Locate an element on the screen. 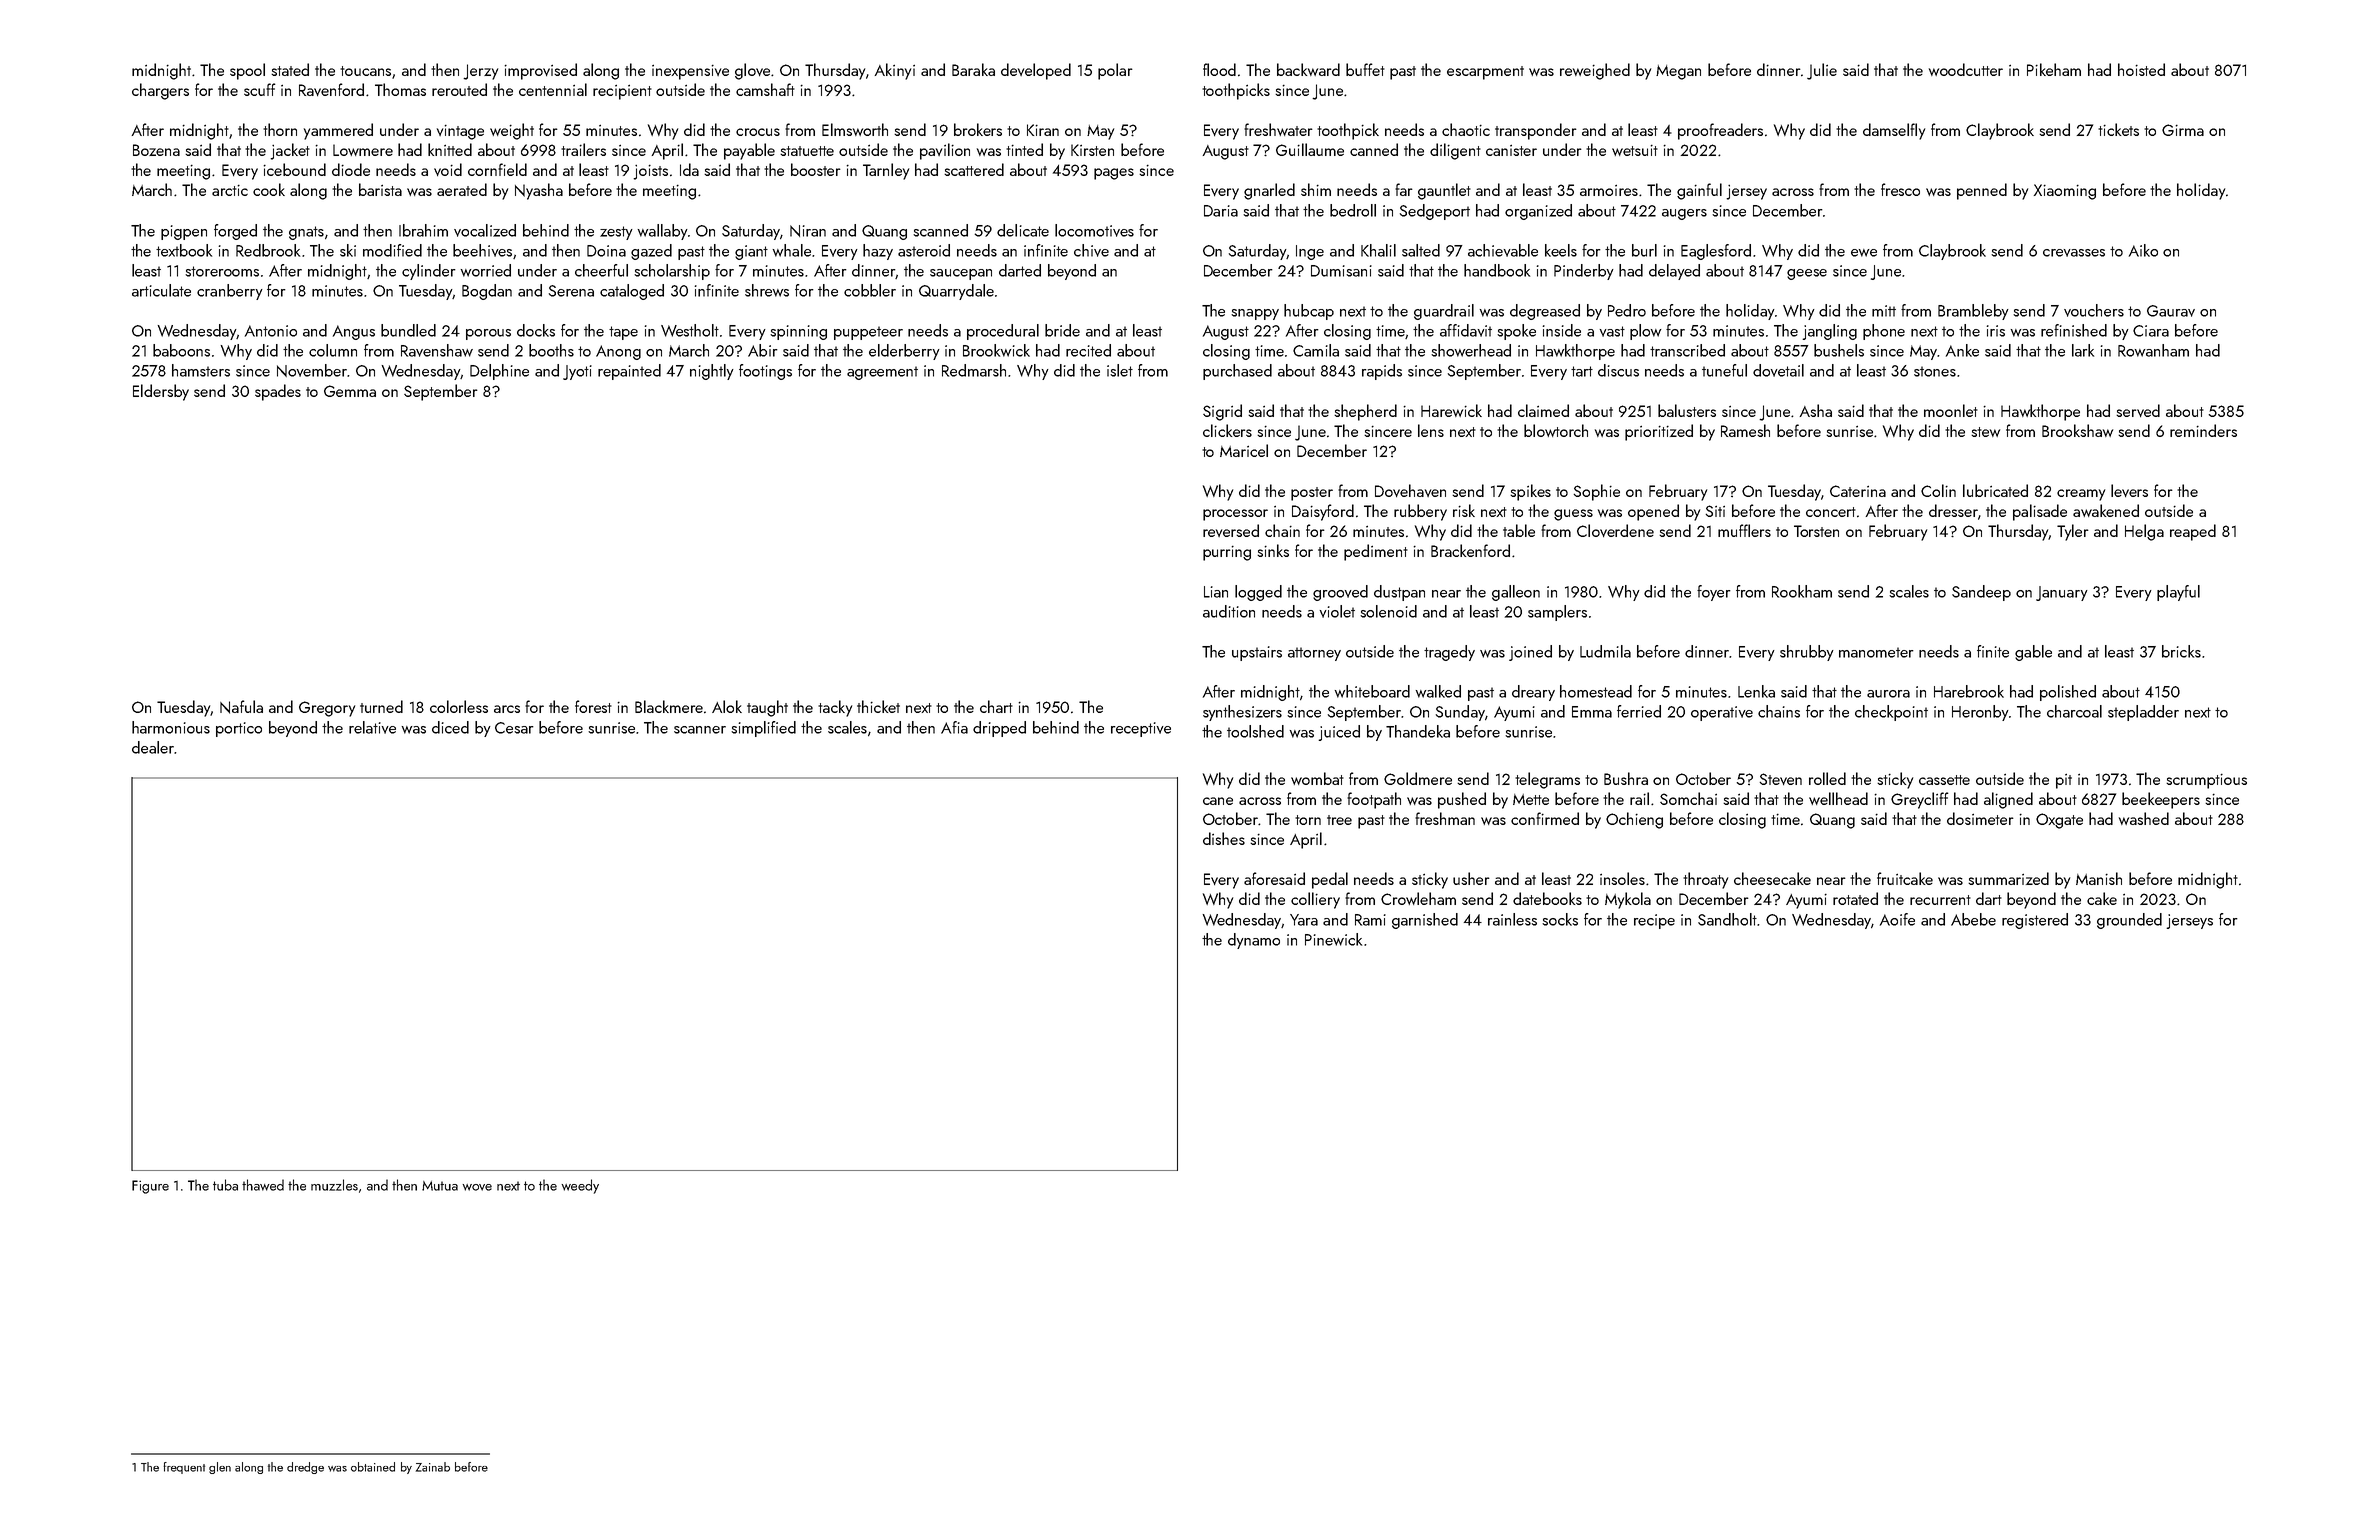 The image size is (2380, 1540). lark is located at coordinates (2083, 350).
